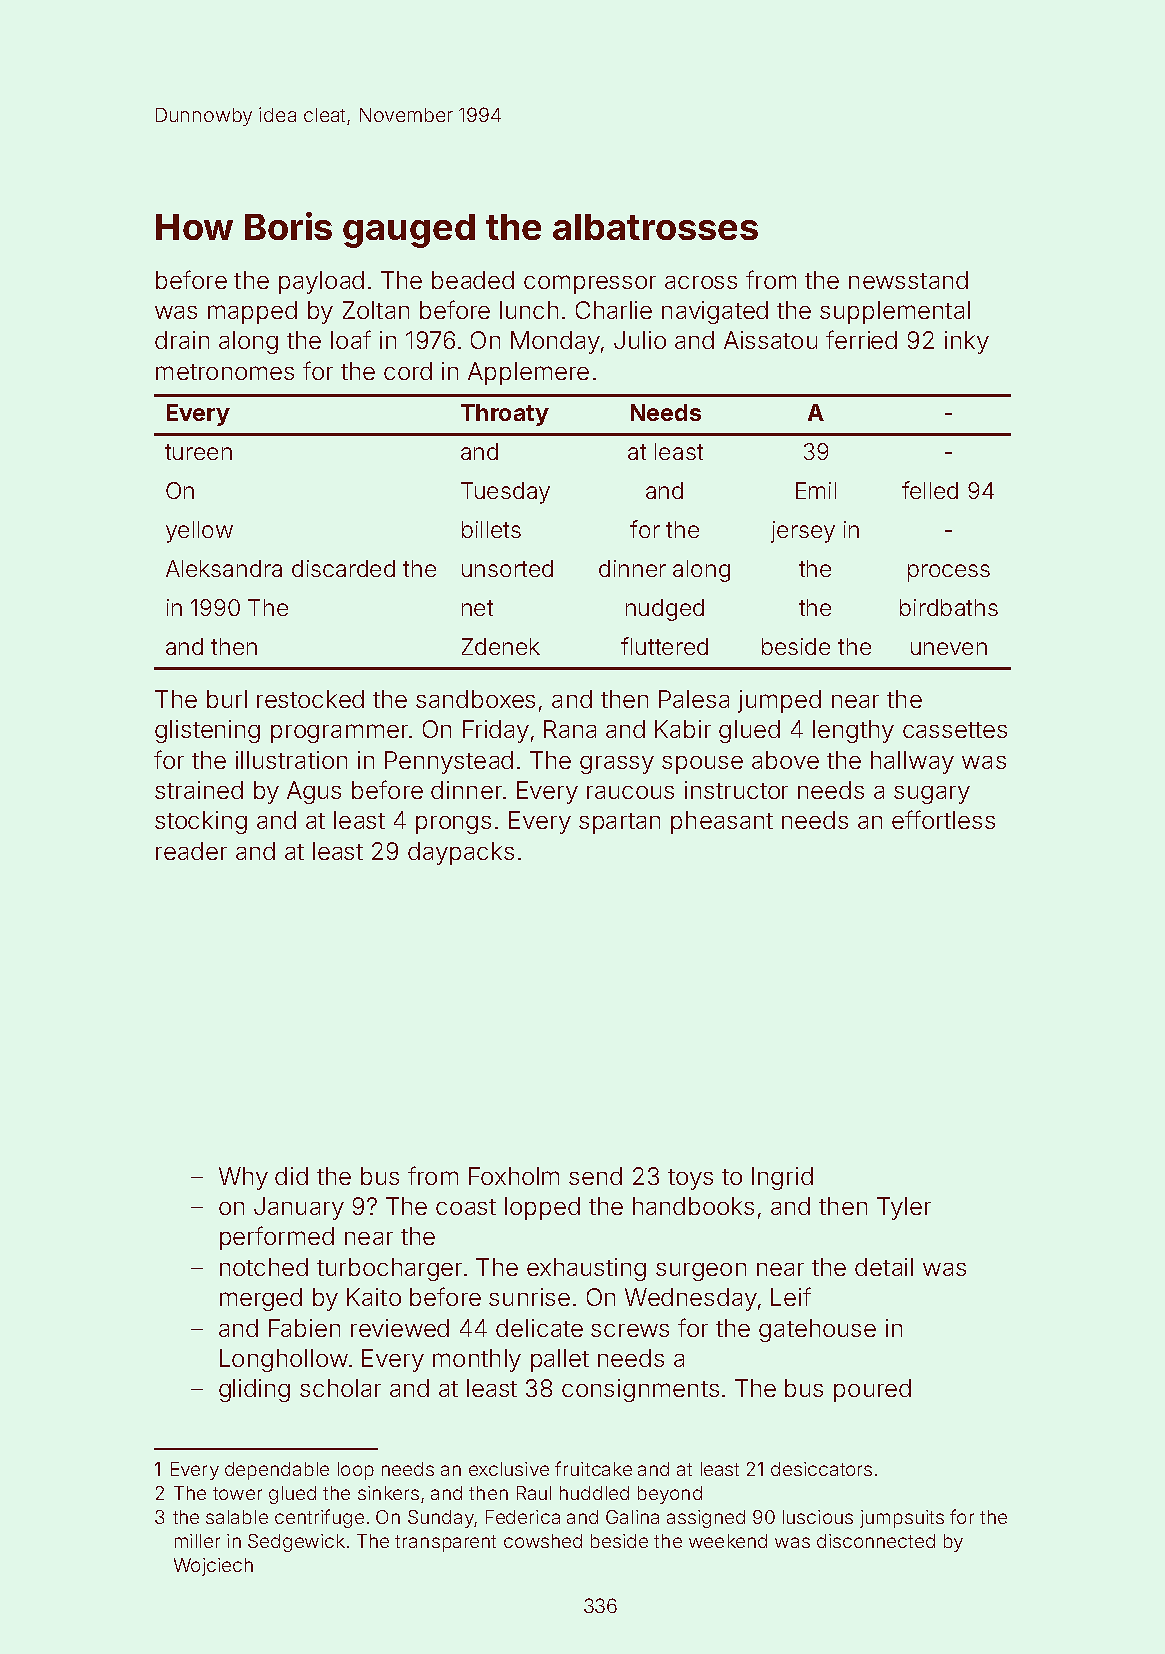  I want to click on newsstand, so click(908, 280).
